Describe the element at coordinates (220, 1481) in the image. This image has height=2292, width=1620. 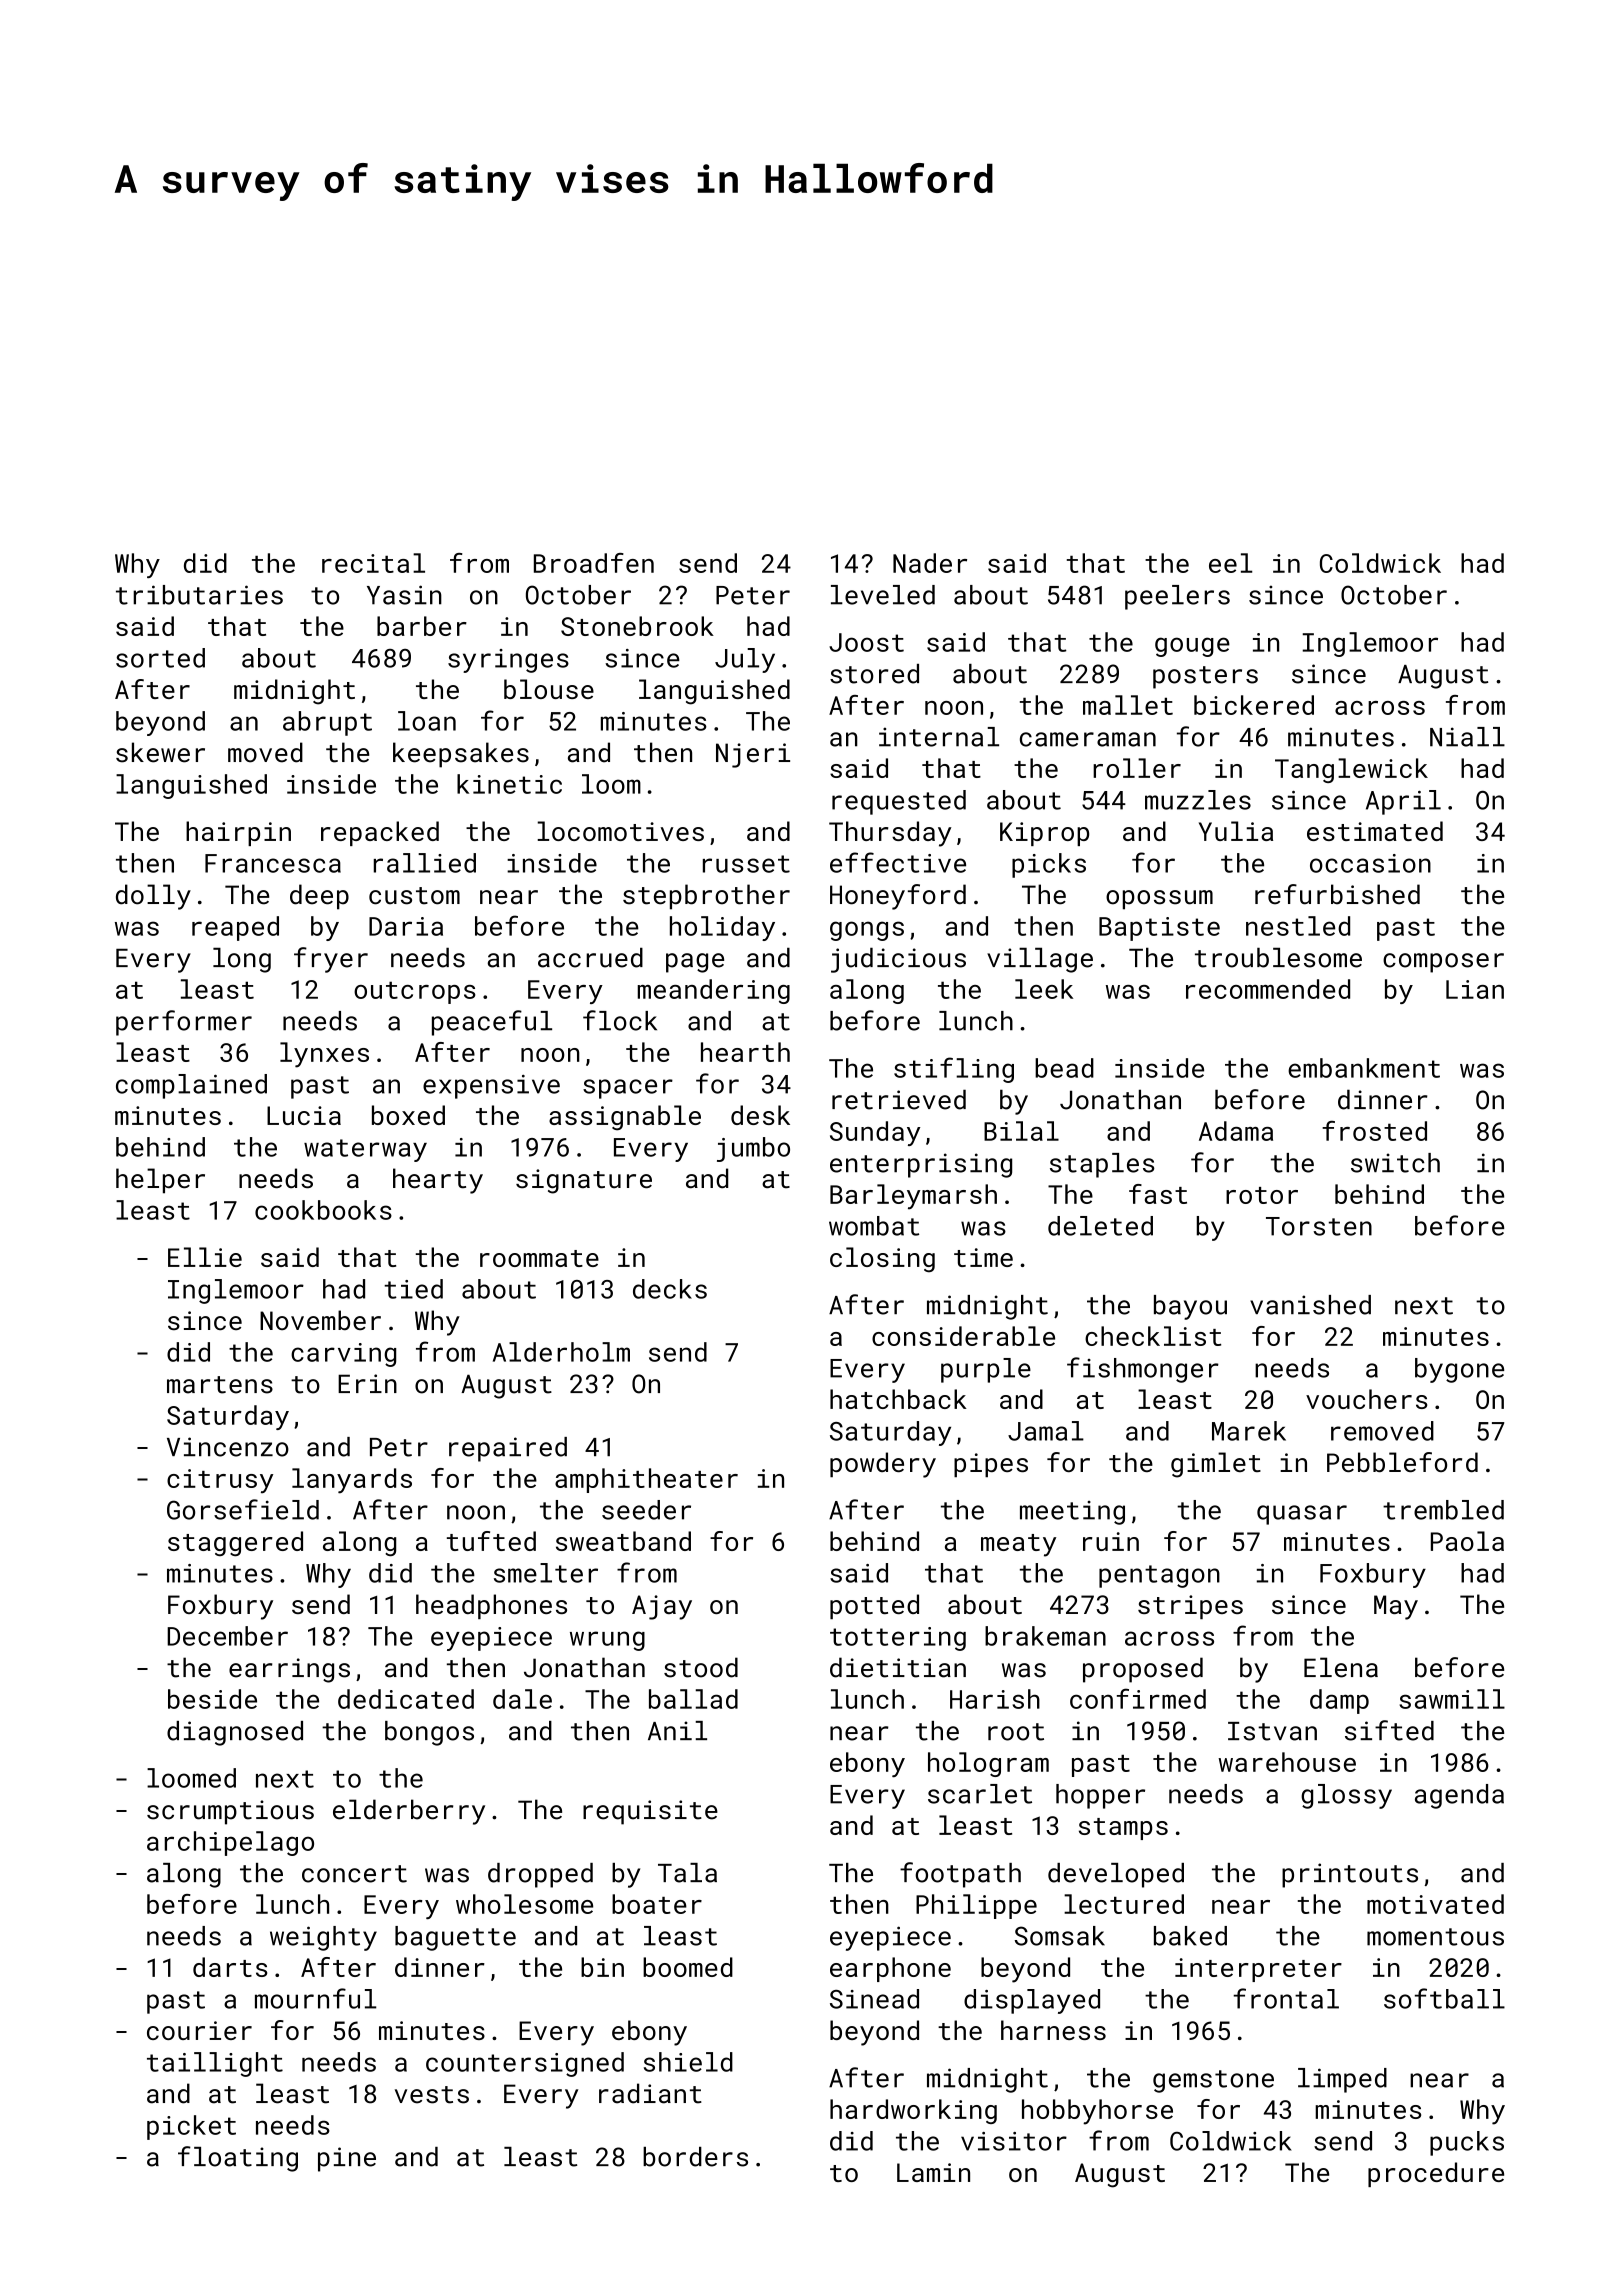
I see `citrusy` at that location.
